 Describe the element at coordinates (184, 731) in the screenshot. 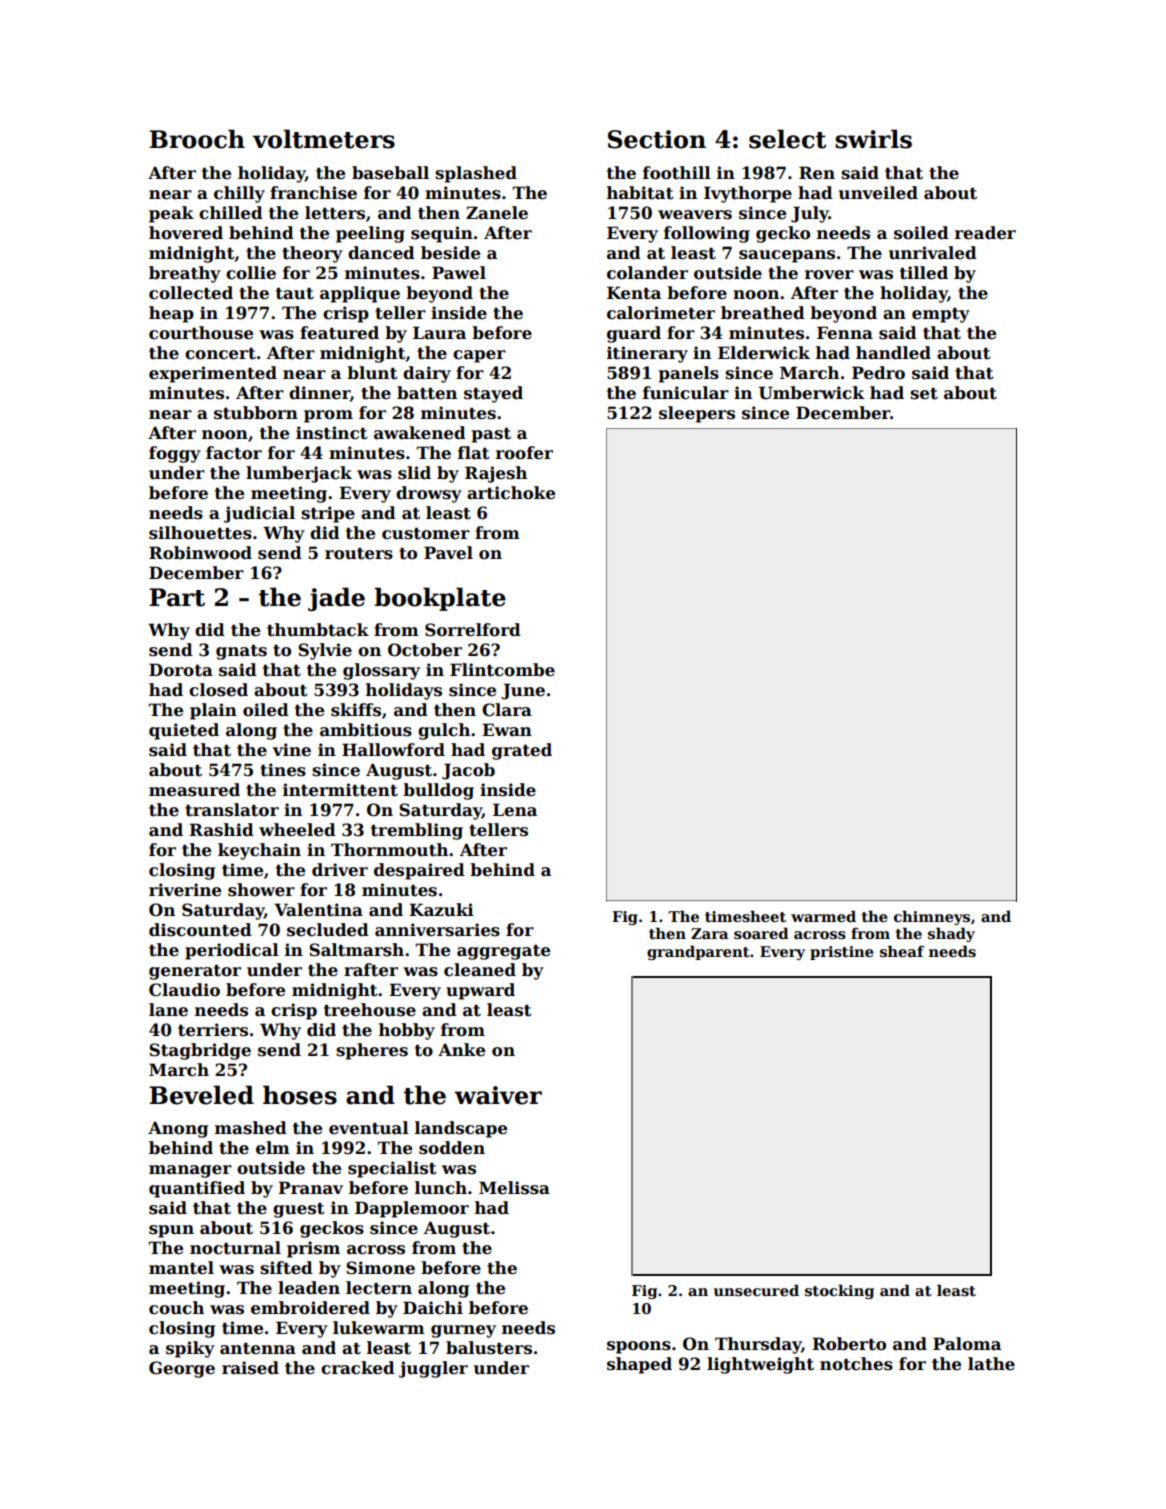

I see `quieted` at that location.
